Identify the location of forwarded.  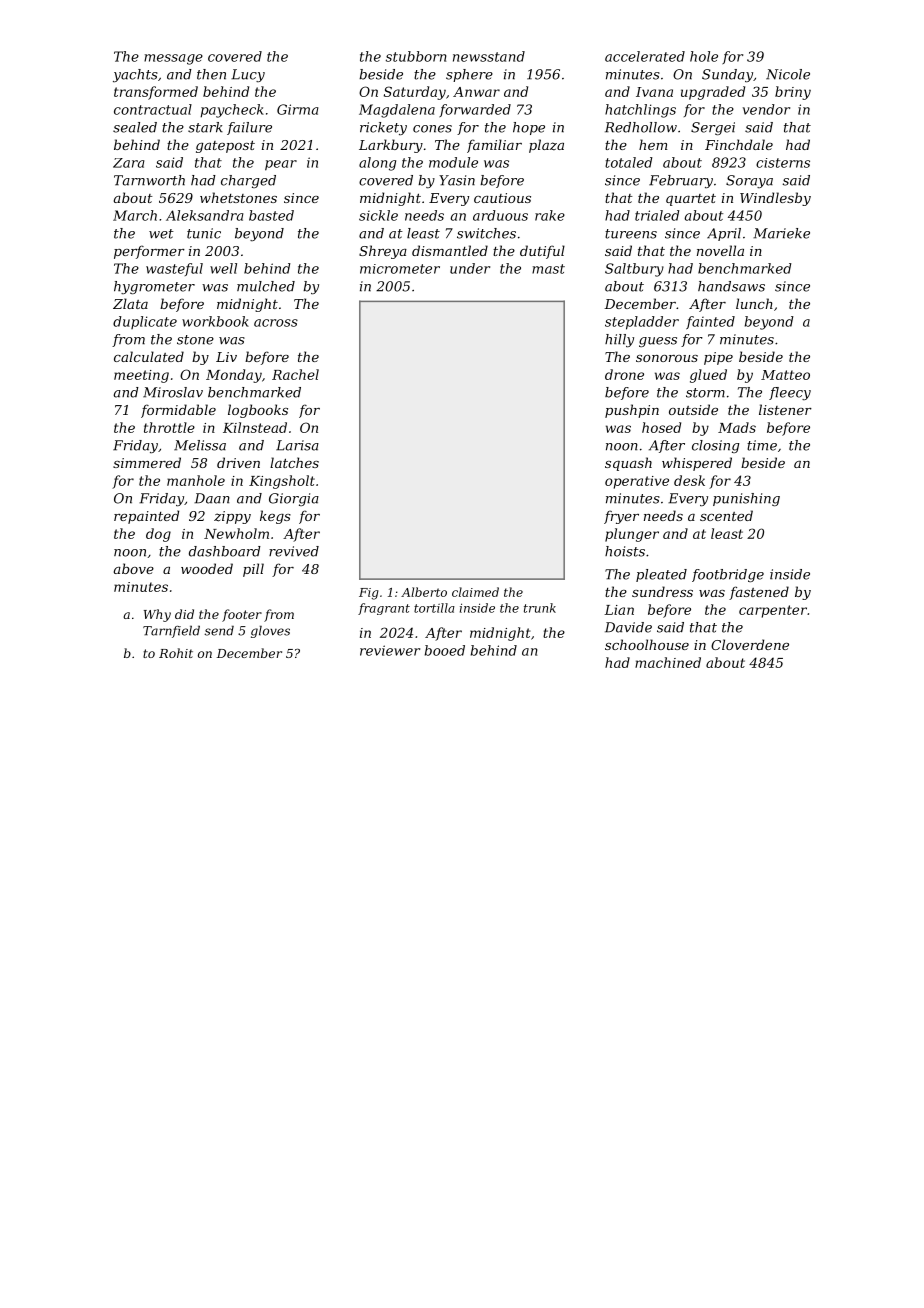
(475, 110).
